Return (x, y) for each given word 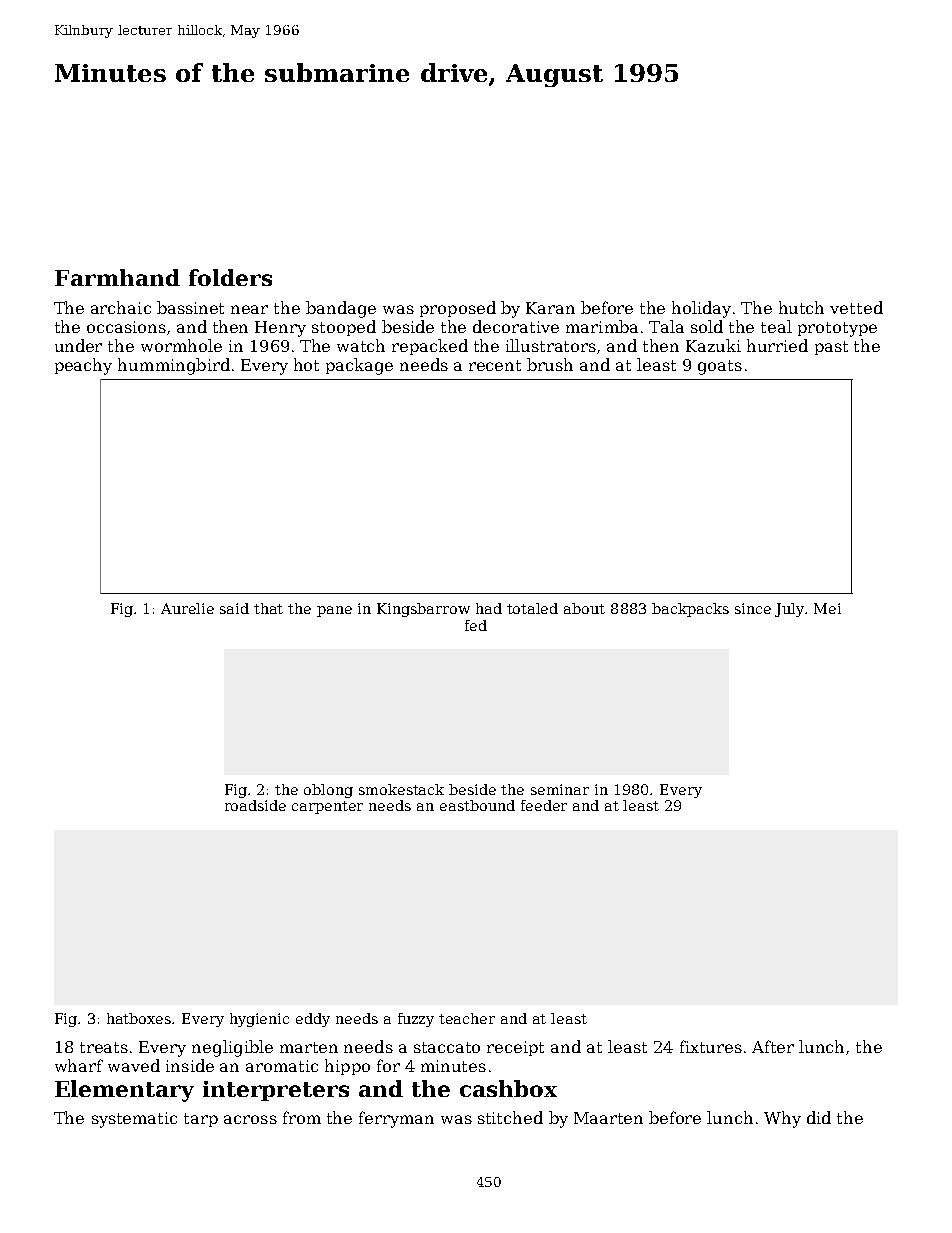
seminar (560, 789)
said (234, 608)
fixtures (711, 1046)
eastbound (477, 805)
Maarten (608, 1118)
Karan (550, 308)
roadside (255, 805)
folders (230, 277)
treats (104, 1047)
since (753, 608)
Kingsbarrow (423, 610)
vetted (856, 307)
